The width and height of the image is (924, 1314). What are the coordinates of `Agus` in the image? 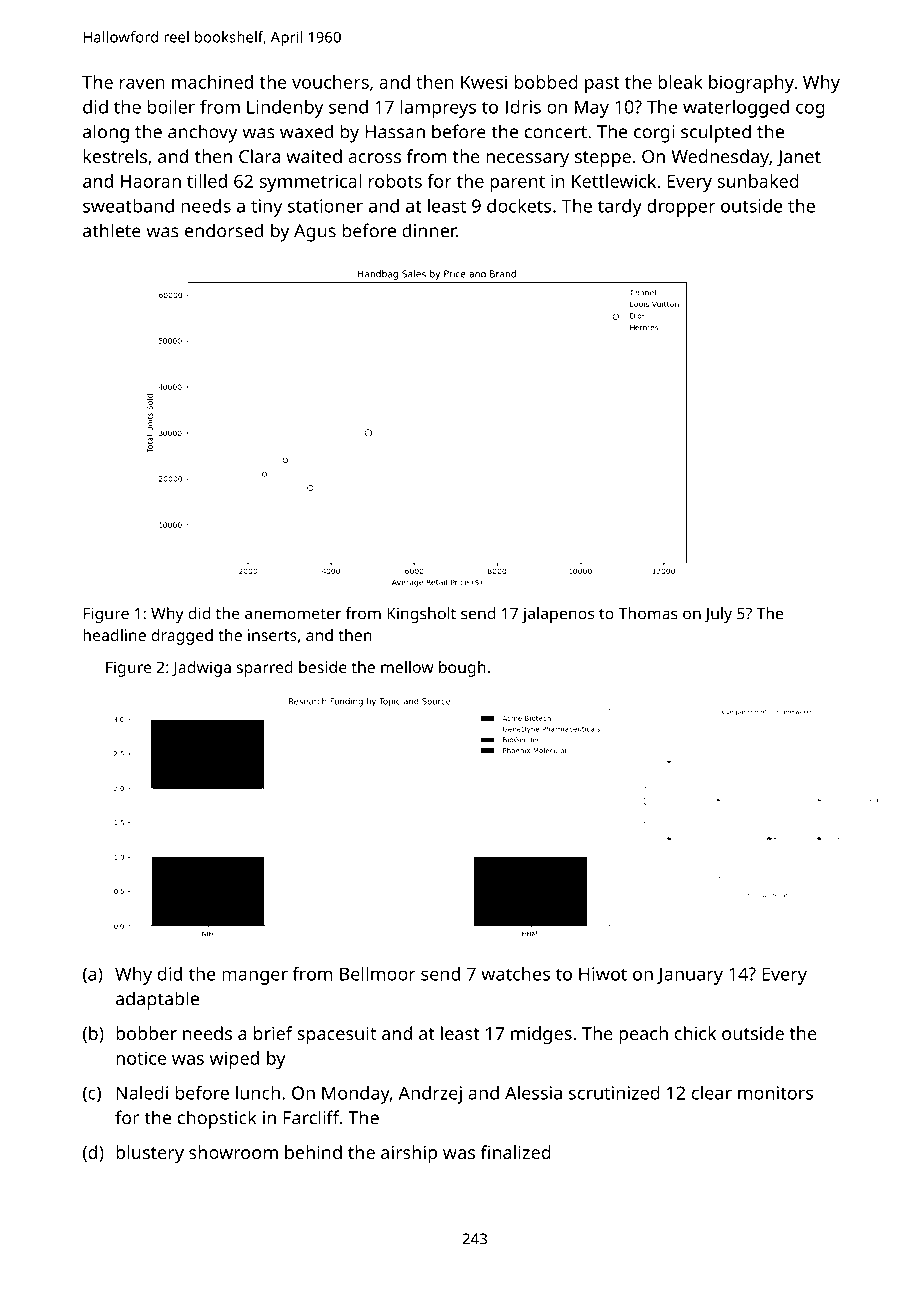 It's located at (315, 233).
